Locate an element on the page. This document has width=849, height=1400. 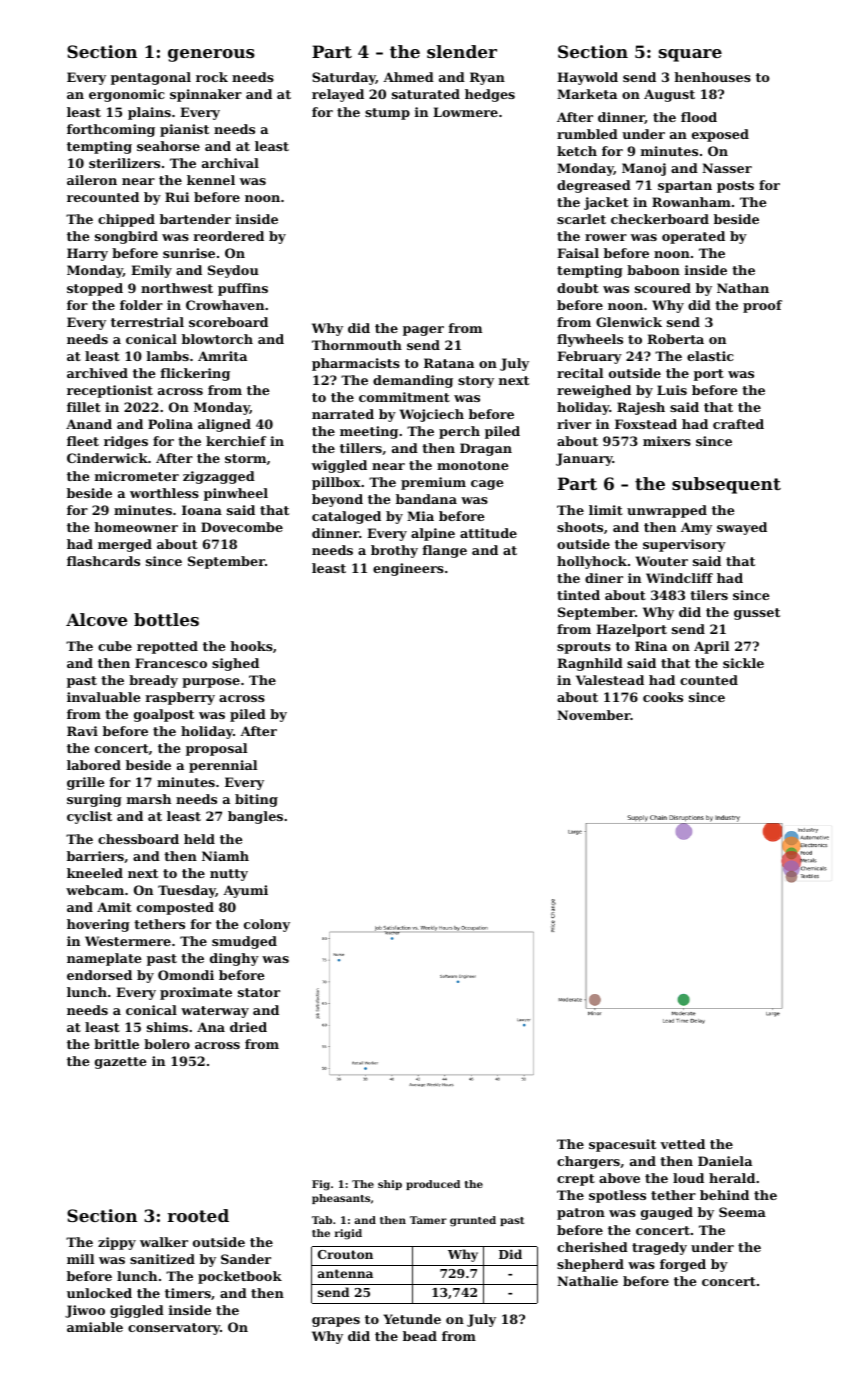
biting is located at coordinates (256, 800).
